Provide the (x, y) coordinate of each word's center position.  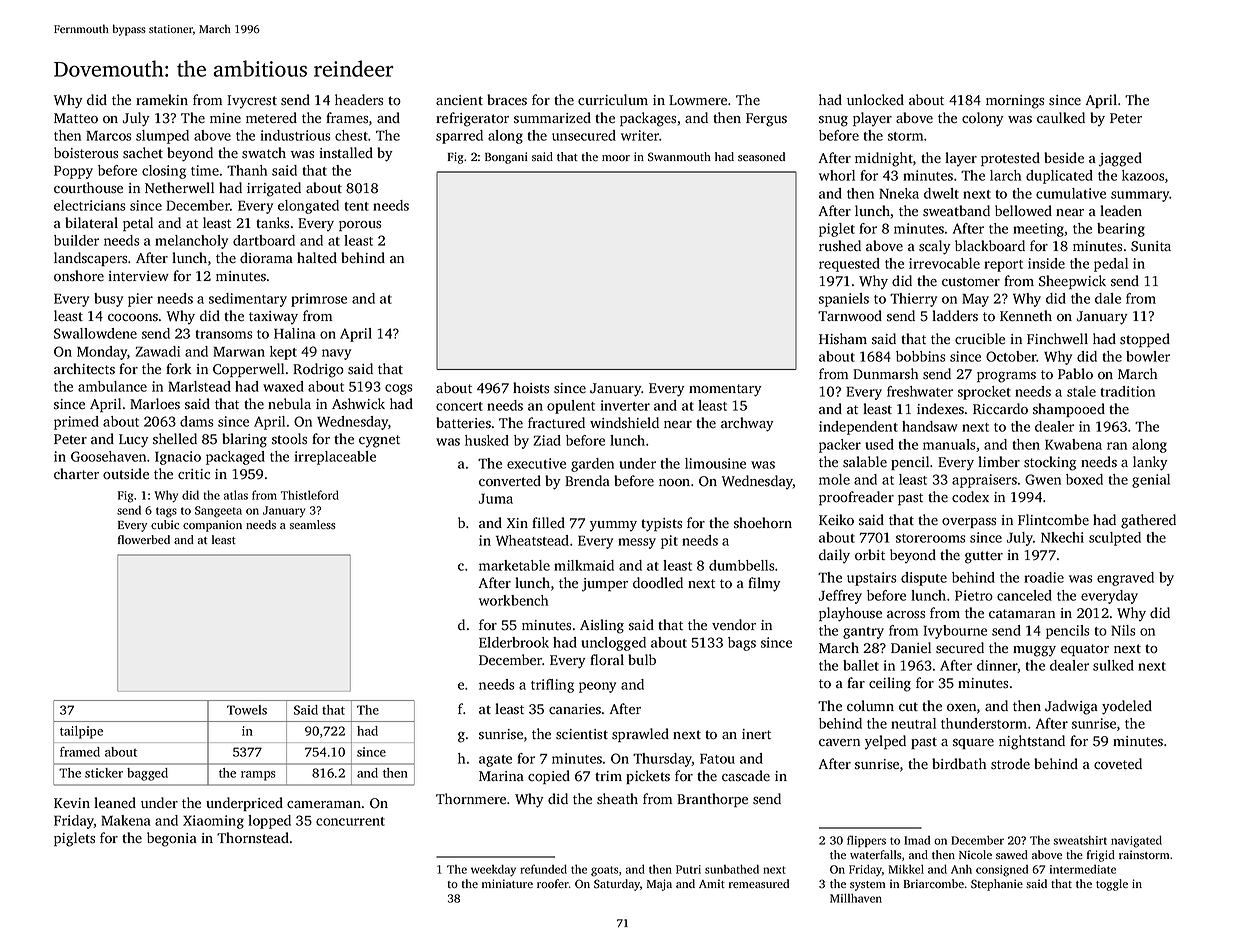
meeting (1039, 230)
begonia (172, 839)
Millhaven (856, 898)
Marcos (108, 135)
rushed (840, 246)
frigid (1101, 856)
